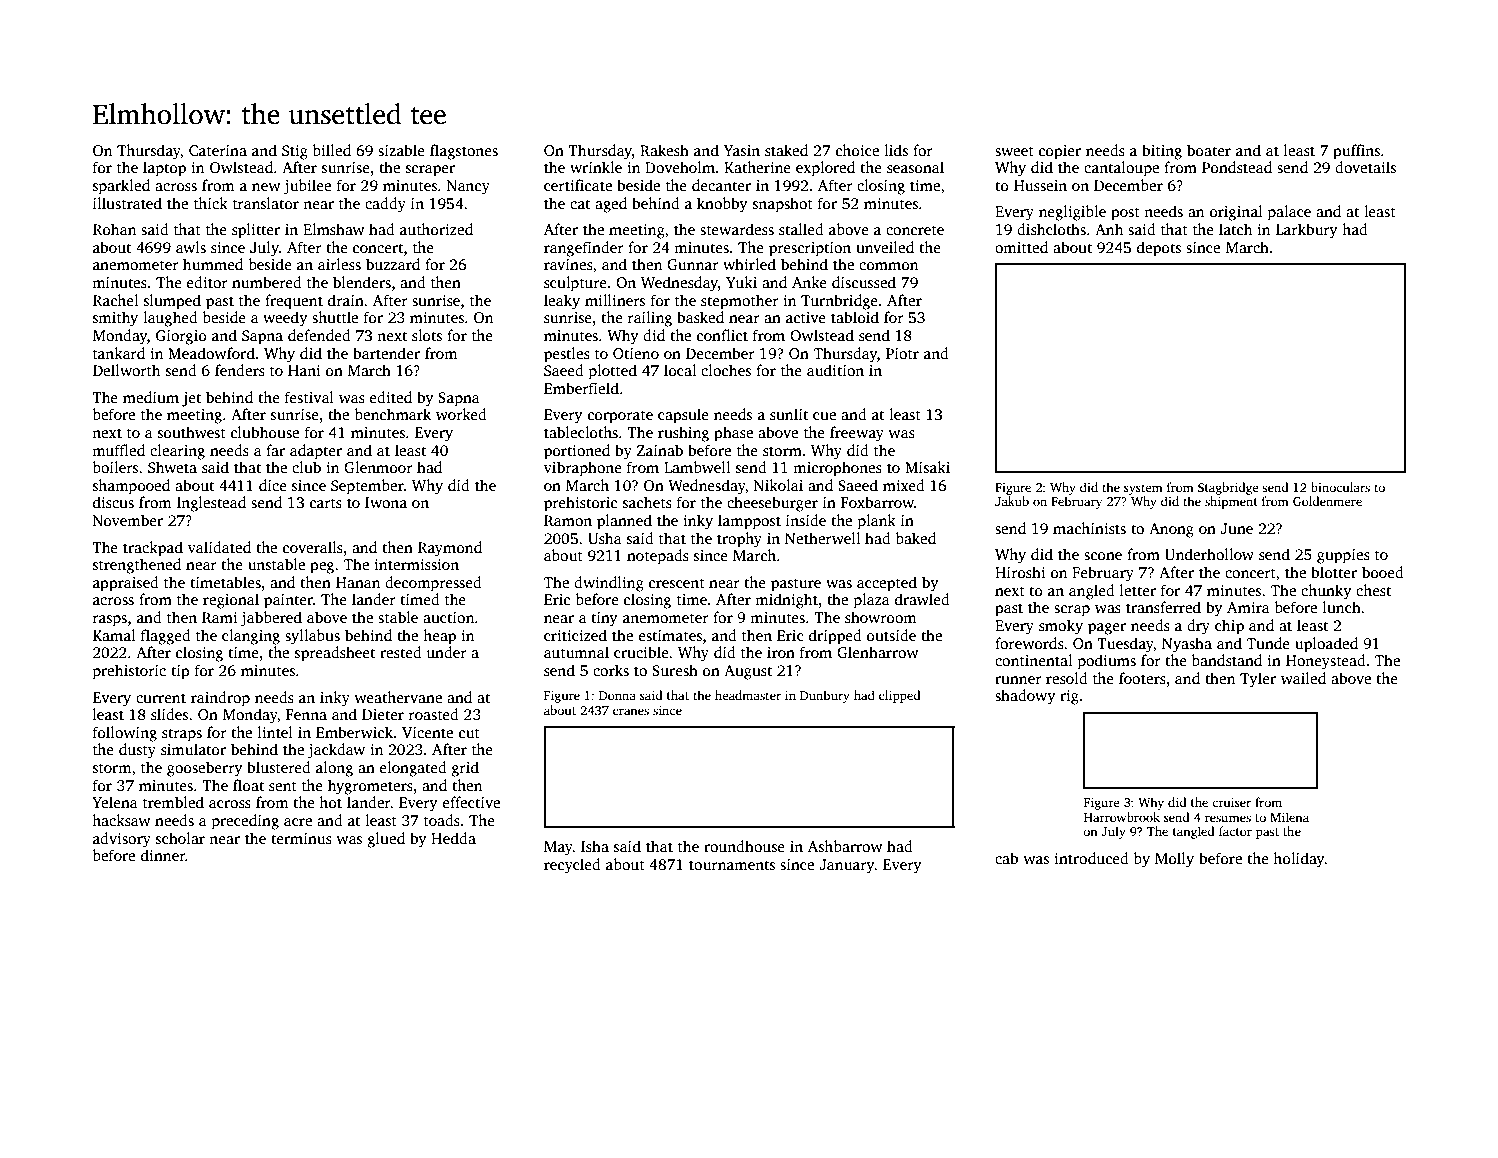  I want to click on medium, so click(151, 397).
